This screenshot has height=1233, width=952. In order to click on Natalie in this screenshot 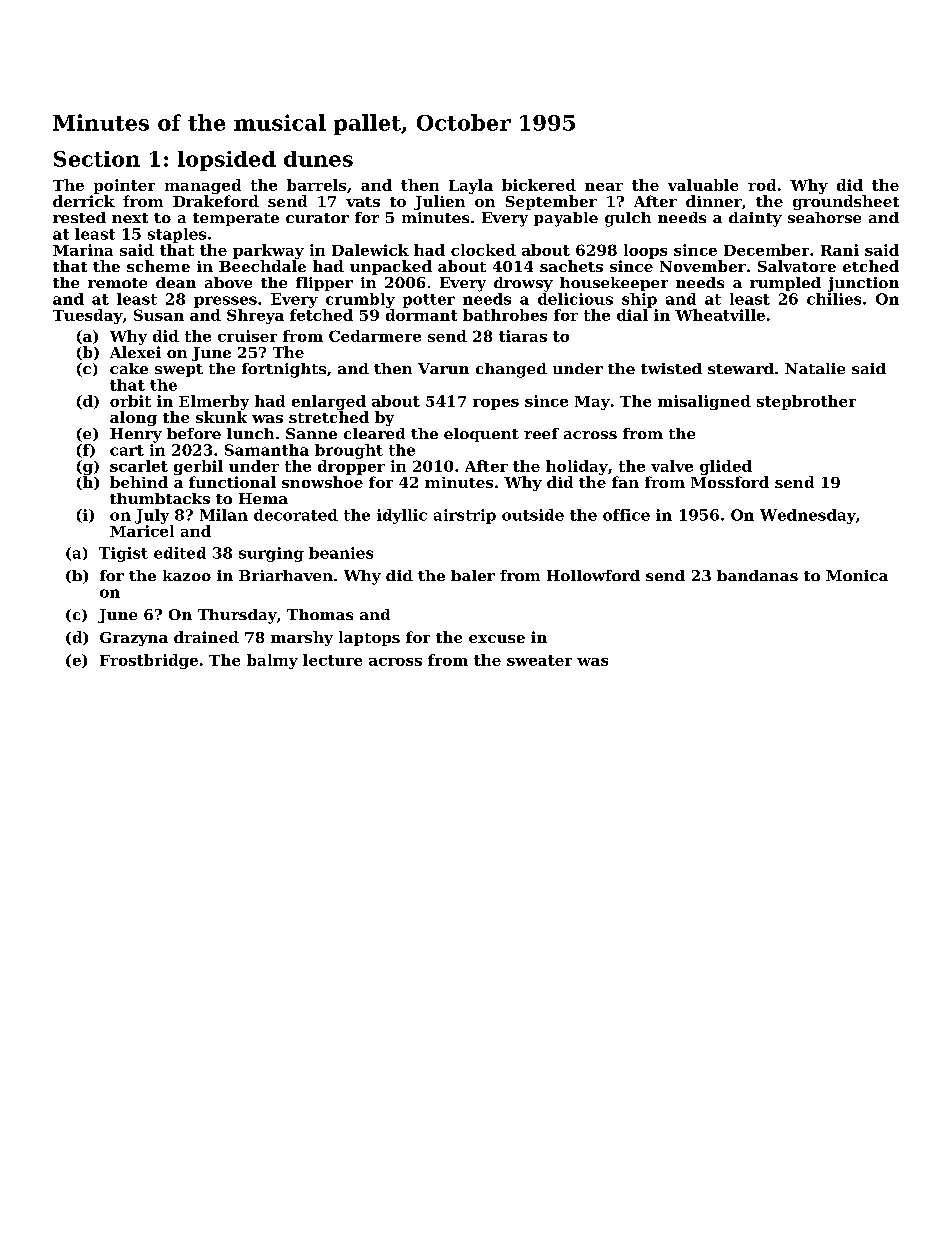, I will do `click(815, 368)`.
